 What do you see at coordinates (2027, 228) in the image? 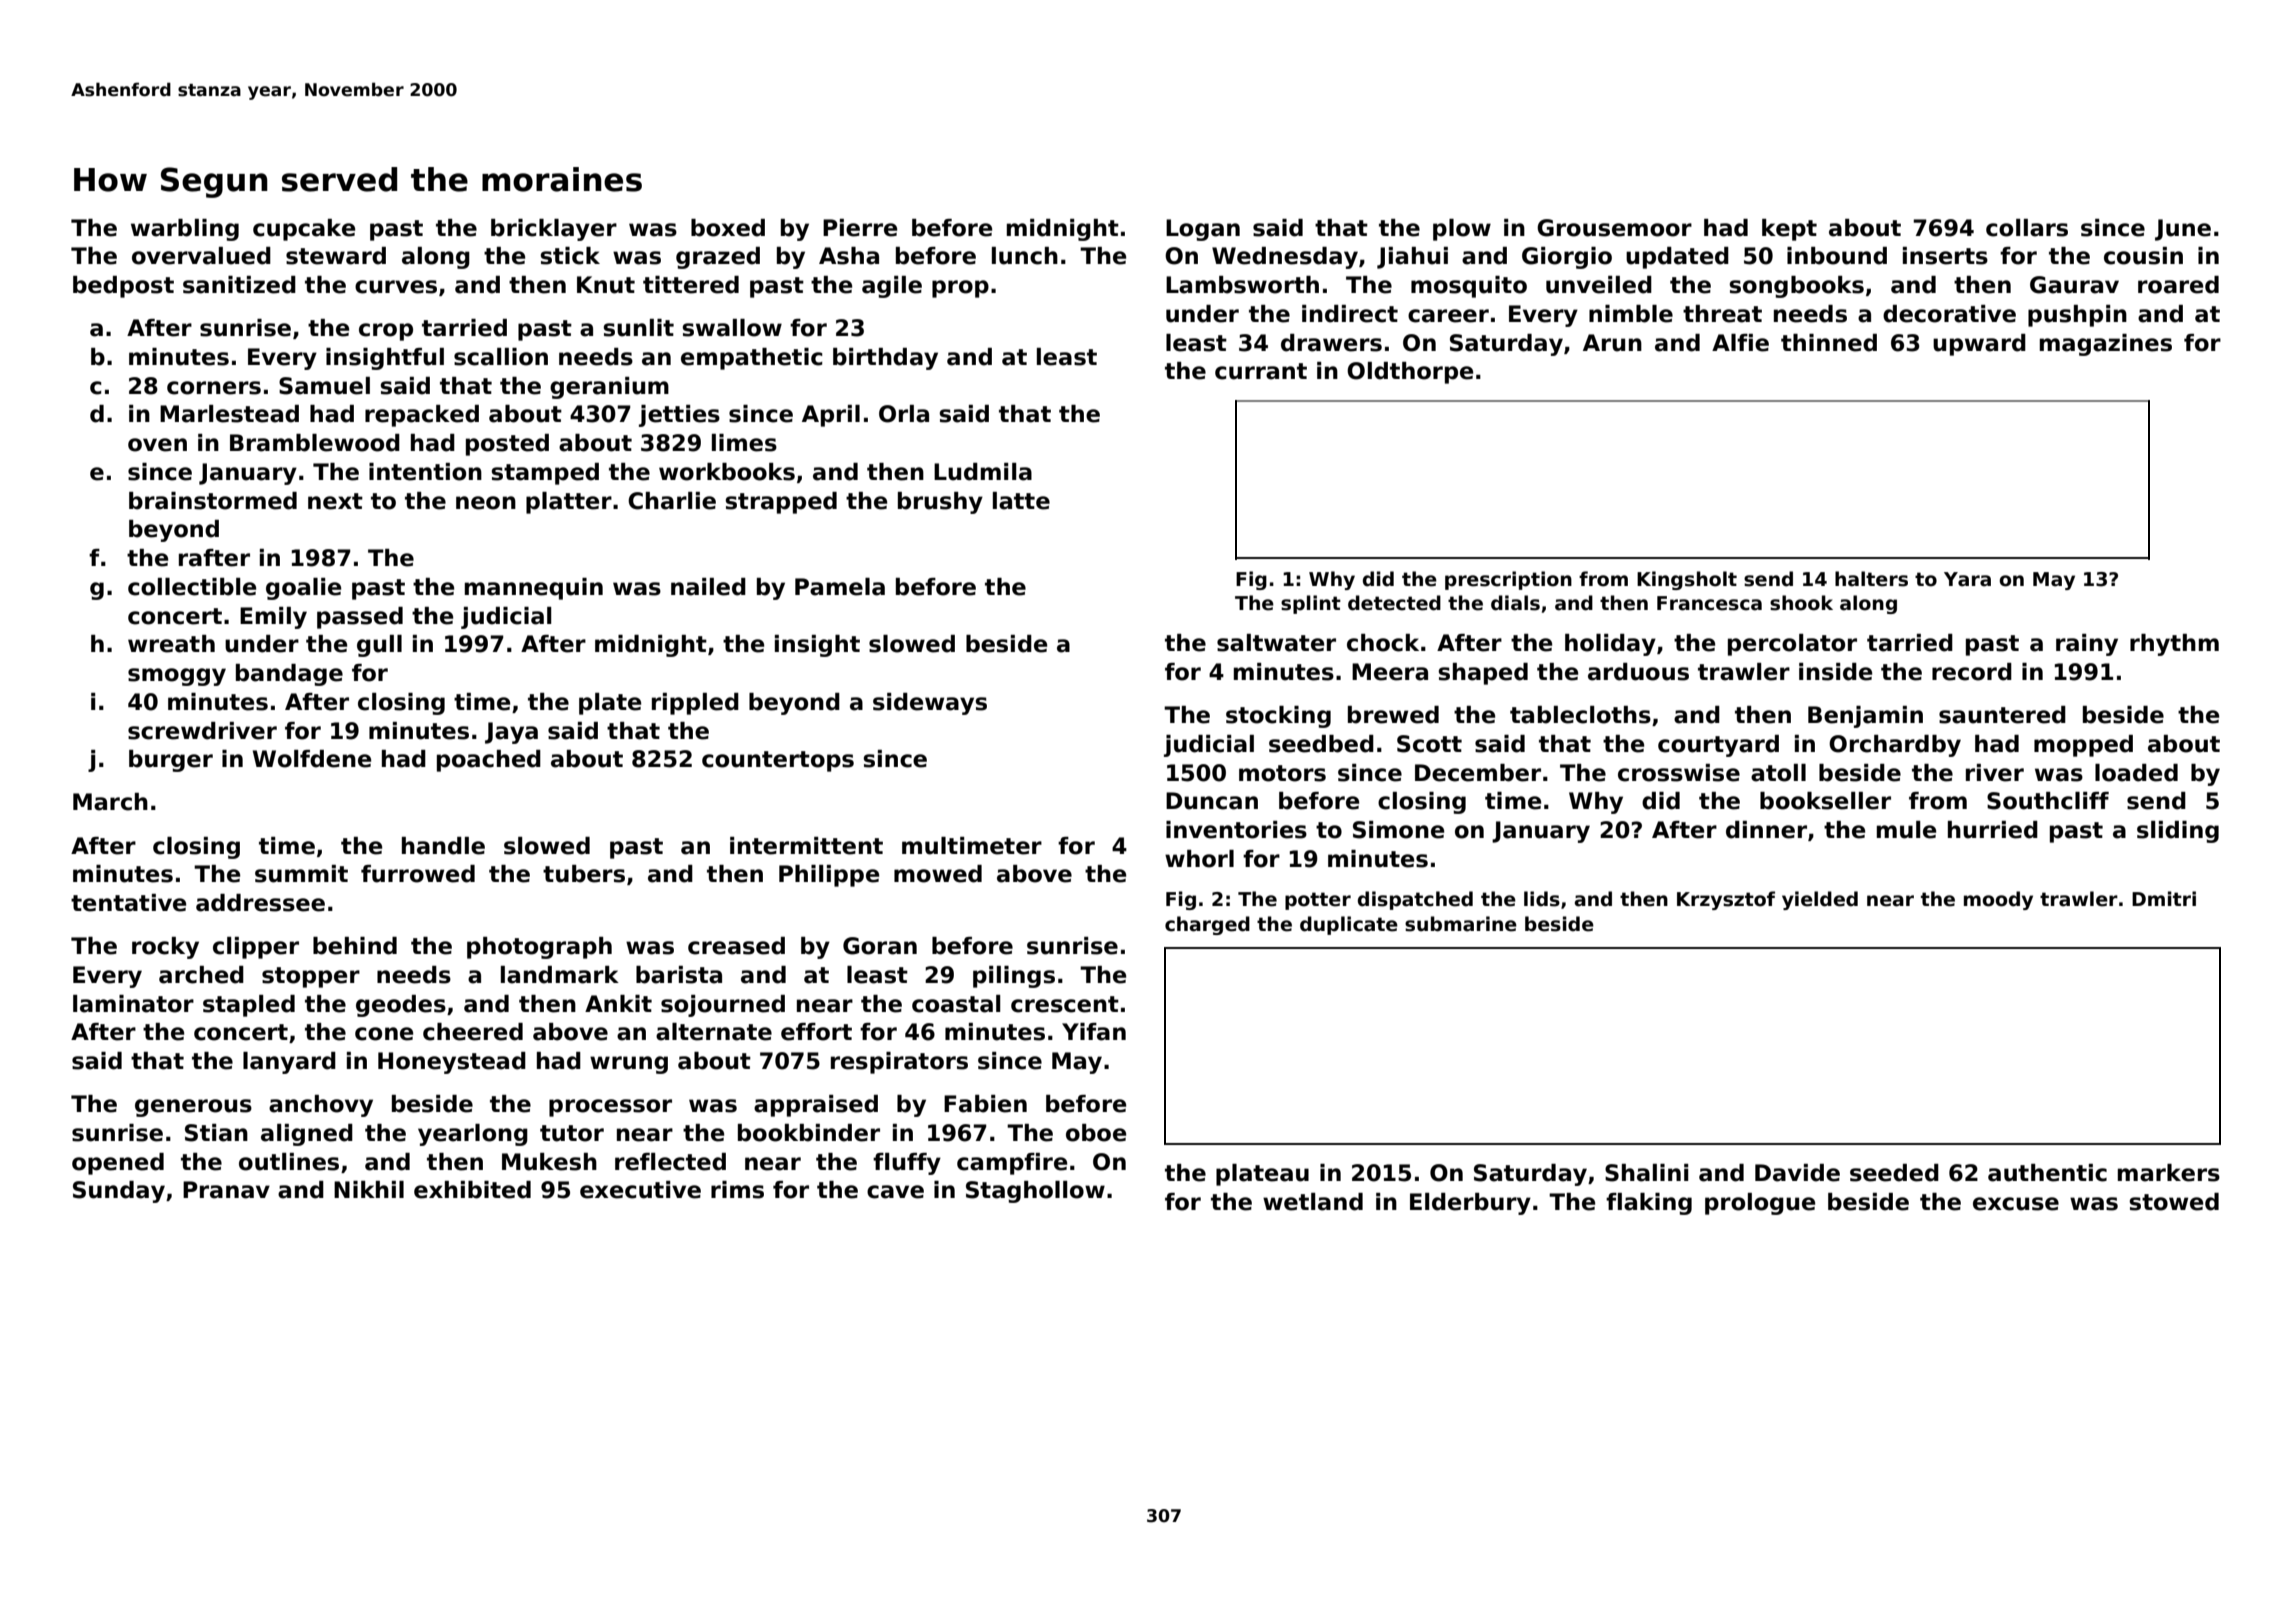
I see `collars` at bounding box center [2027, 228].
